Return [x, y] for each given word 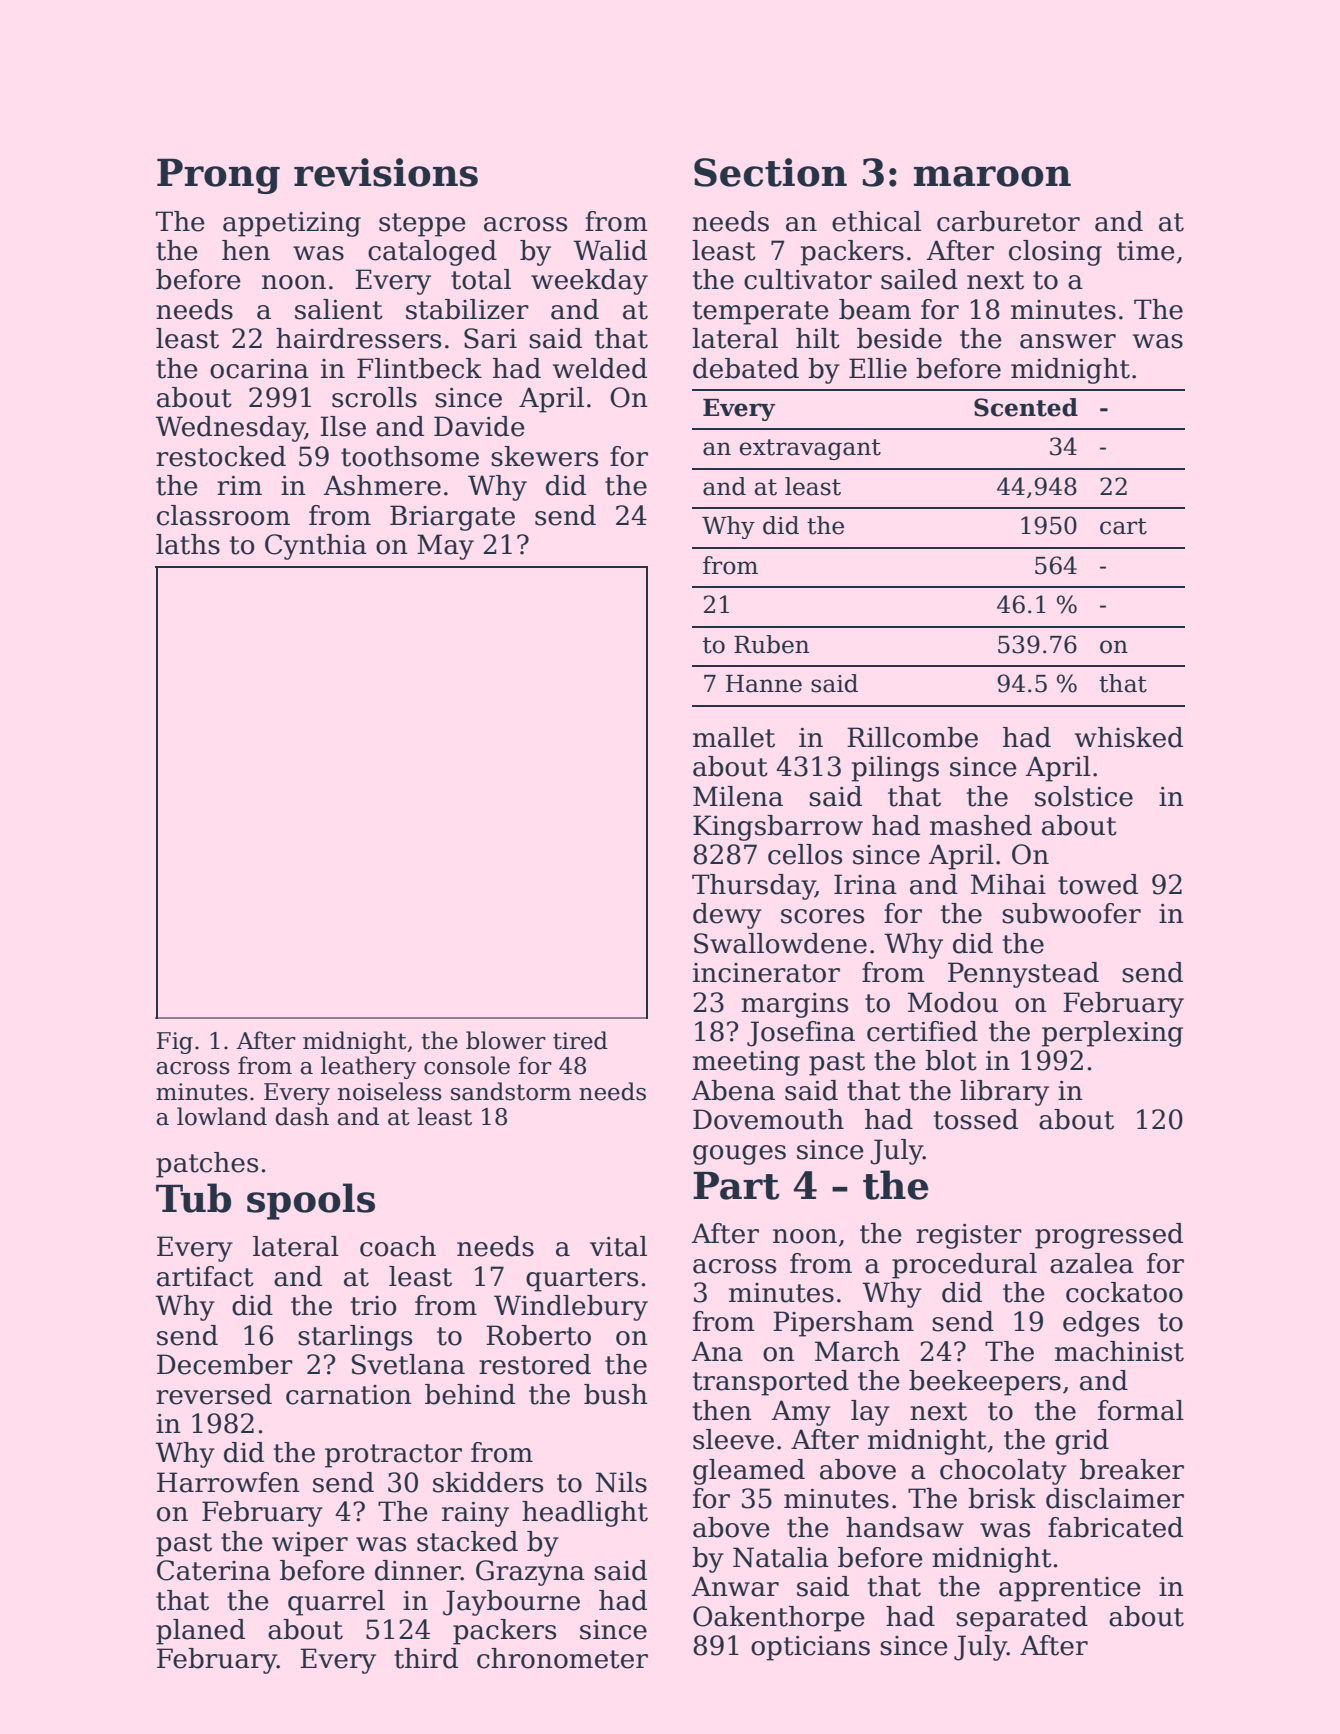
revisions [386, 172]
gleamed [749, 1472]
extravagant [810, 449]
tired [580, 1040]
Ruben [771, 644]
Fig [175, 1043]
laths [188, 544]
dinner [418, 1570]
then [722, 1410]
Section [770, 172]
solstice [1084, 796]
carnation [349, 1395]
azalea [1092, 1263]
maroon [992, 176]
